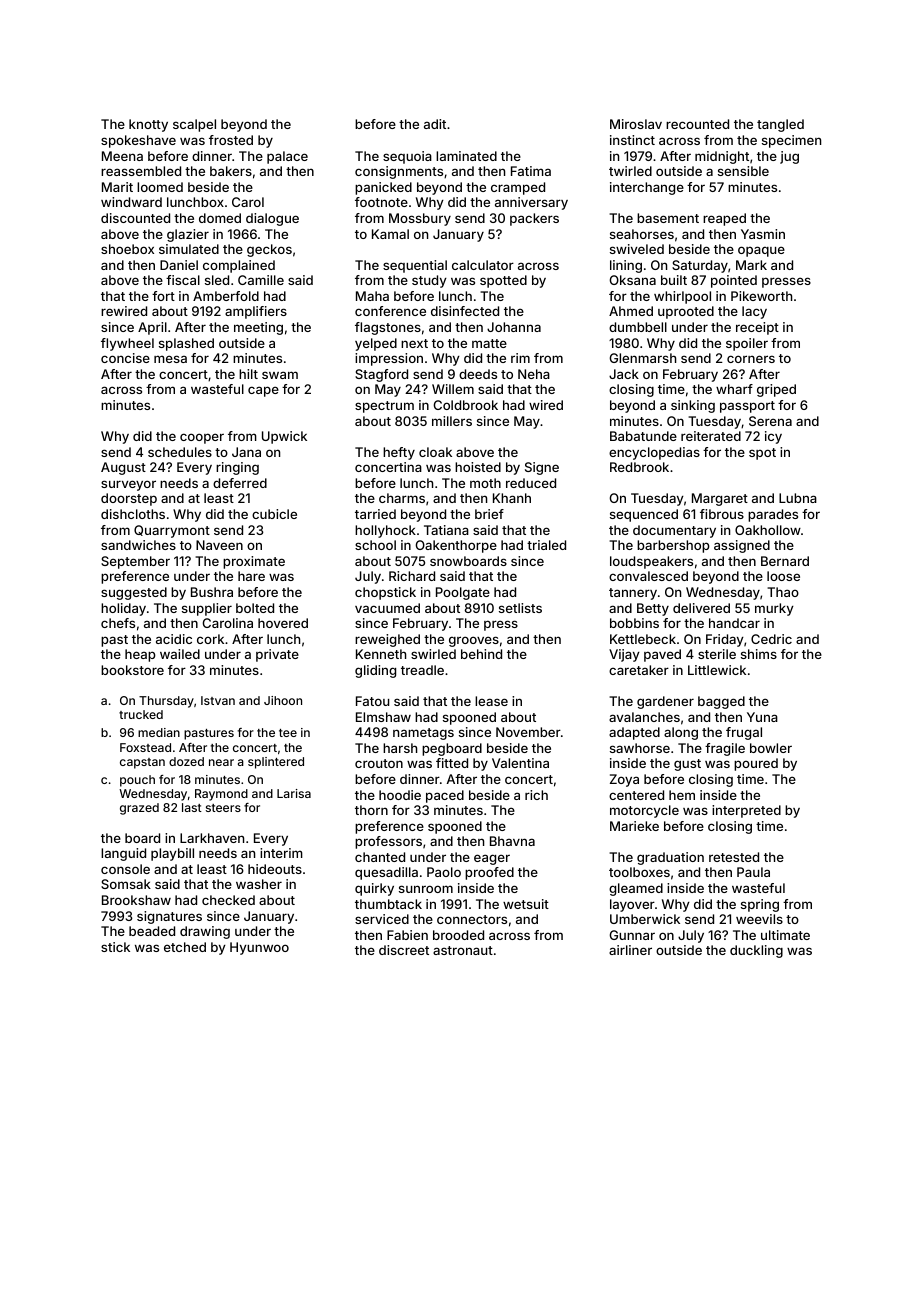 The height and width of the screenshot is (1308, 924). I want to click on Kenneth, so click(381, 654).
